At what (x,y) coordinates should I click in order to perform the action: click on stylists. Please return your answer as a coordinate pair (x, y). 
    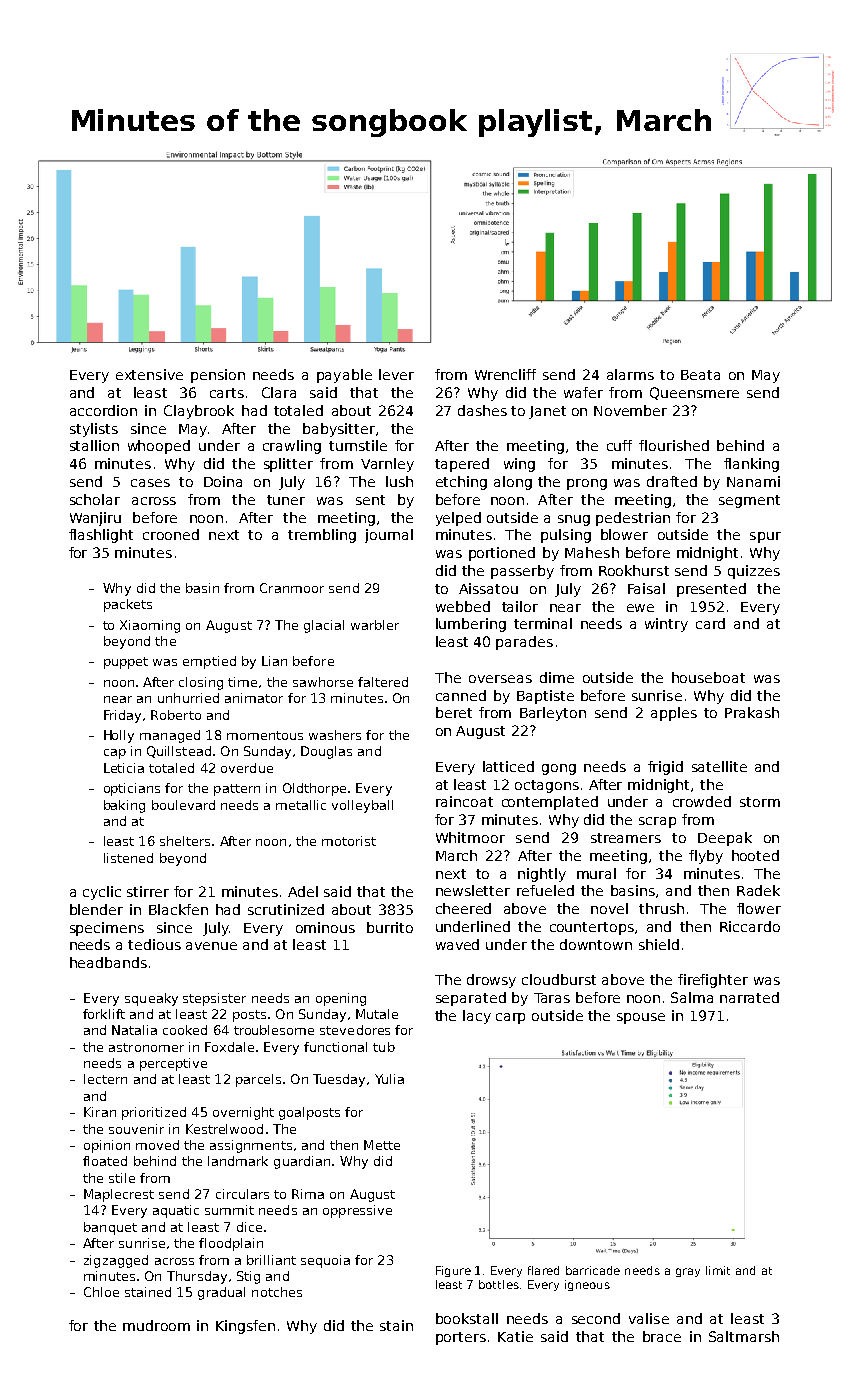
    Looking at the image, I should click on (94, 430).
